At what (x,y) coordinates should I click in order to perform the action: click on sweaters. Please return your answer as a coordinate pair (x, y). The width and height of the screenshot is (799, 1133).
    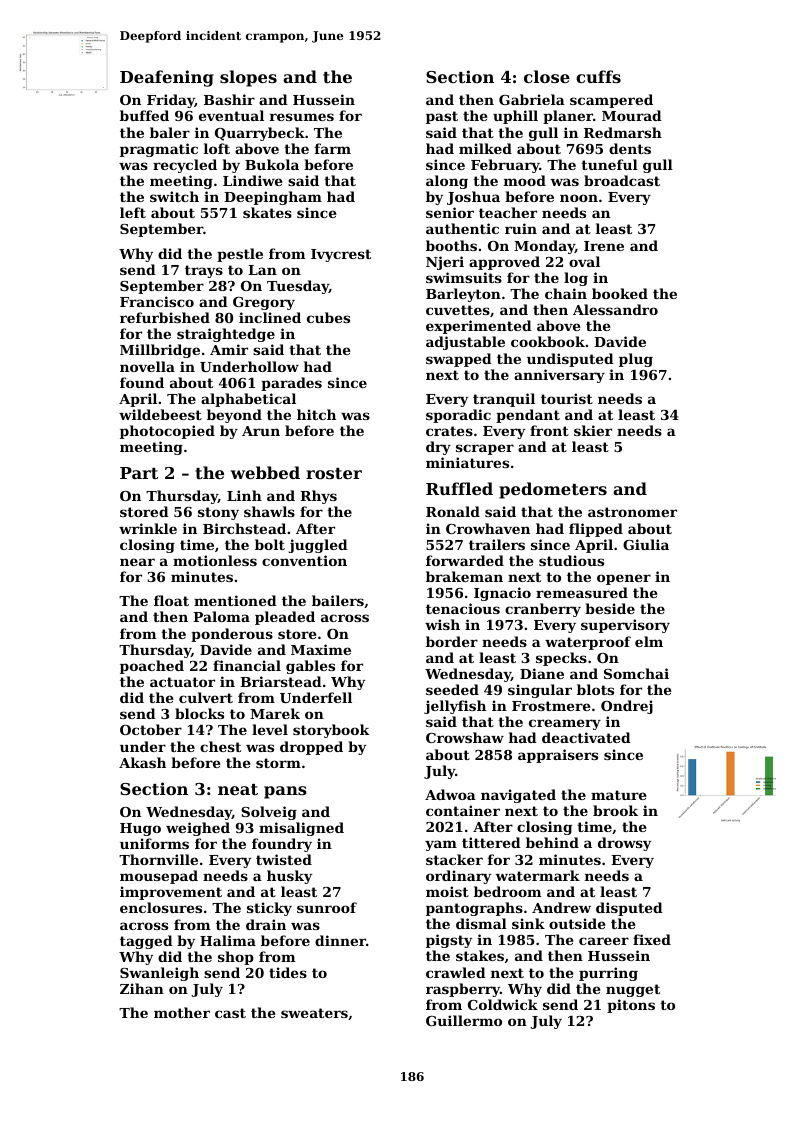
    Looking at the image, I should click on (314, 1013).
